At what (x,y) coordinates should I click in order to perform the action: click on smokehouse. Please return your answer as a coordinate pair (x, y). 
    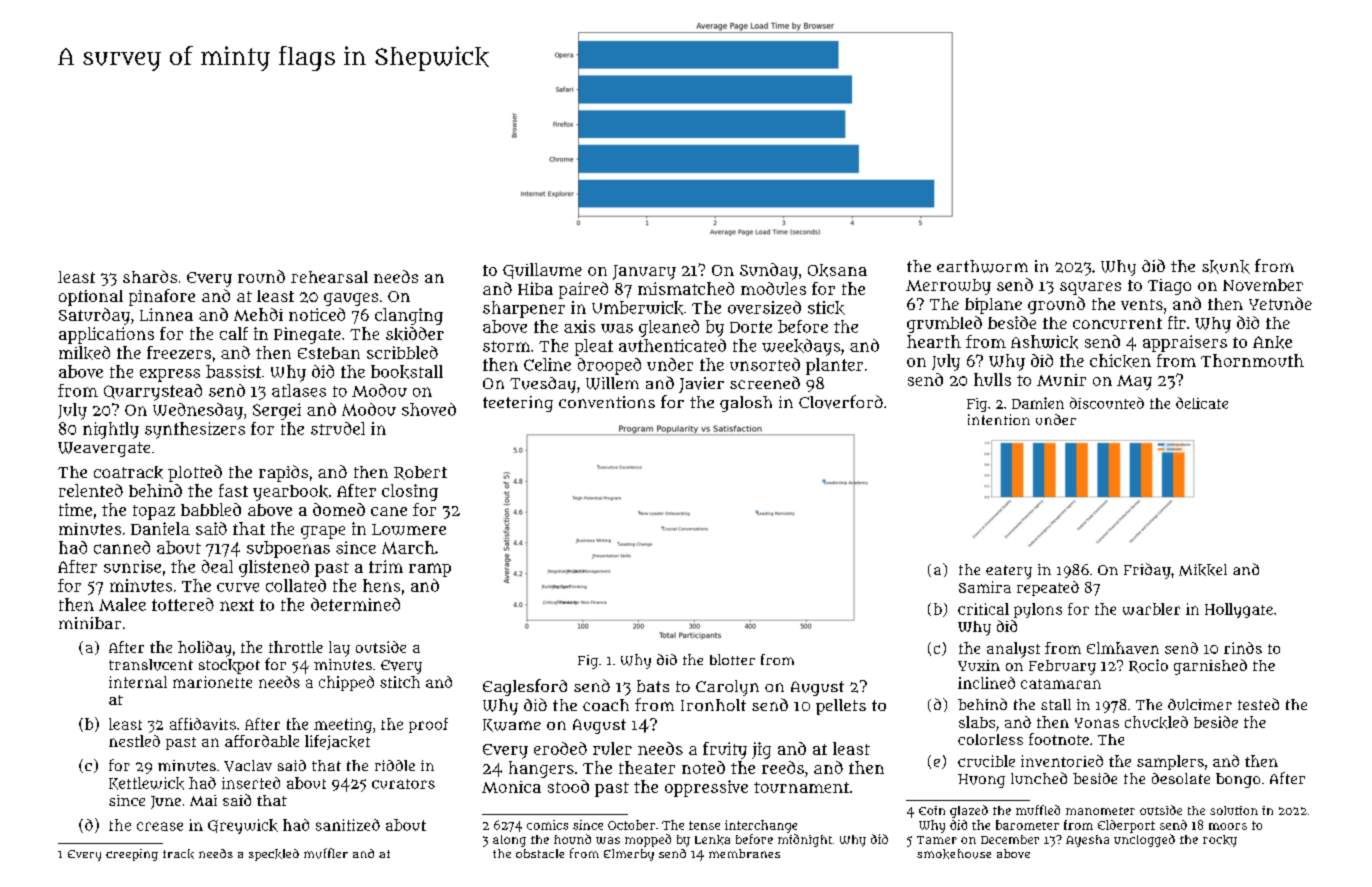
    Looking at the image, I should click on (954, 854).
